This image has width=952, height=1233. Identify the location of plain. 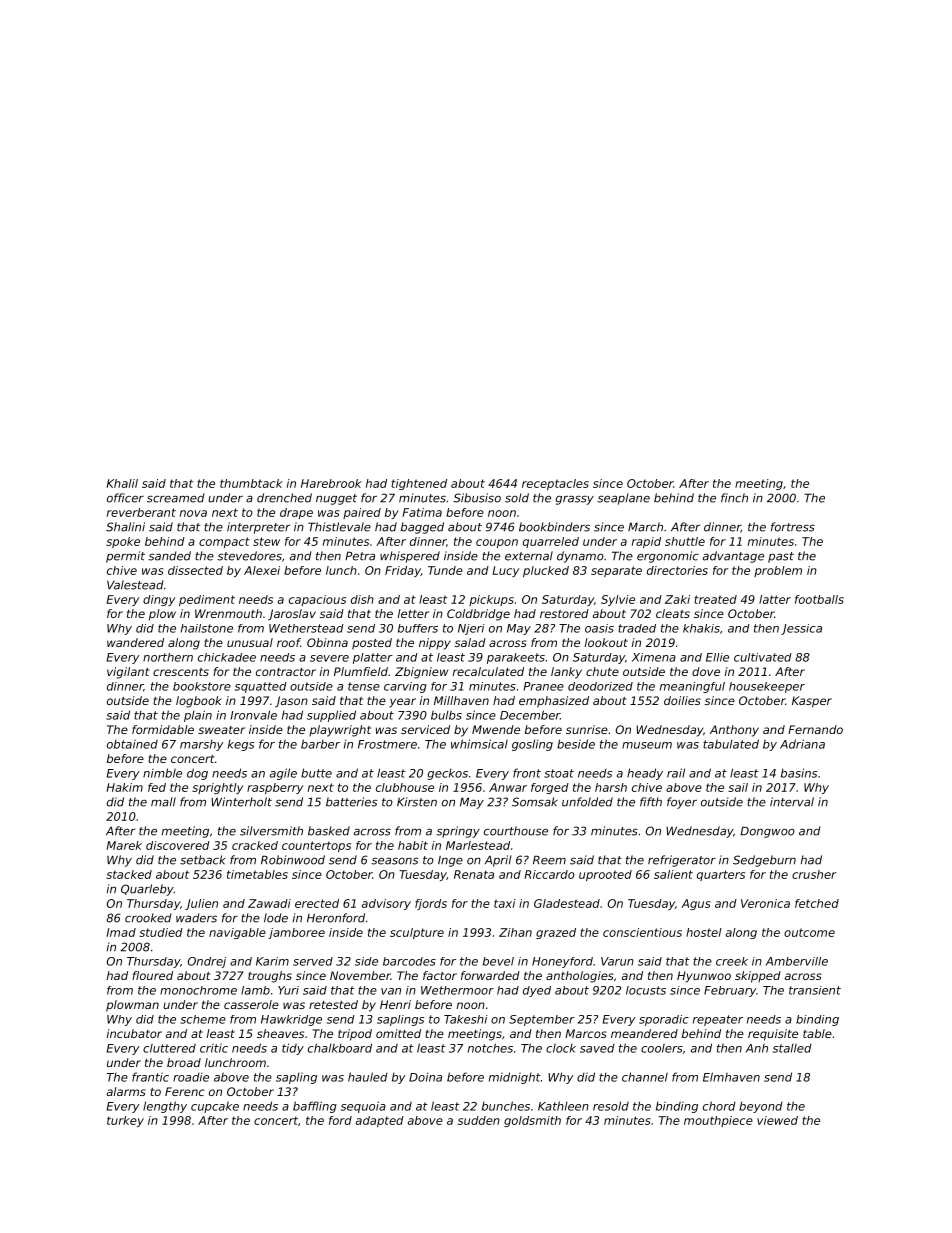
(198, 716).
